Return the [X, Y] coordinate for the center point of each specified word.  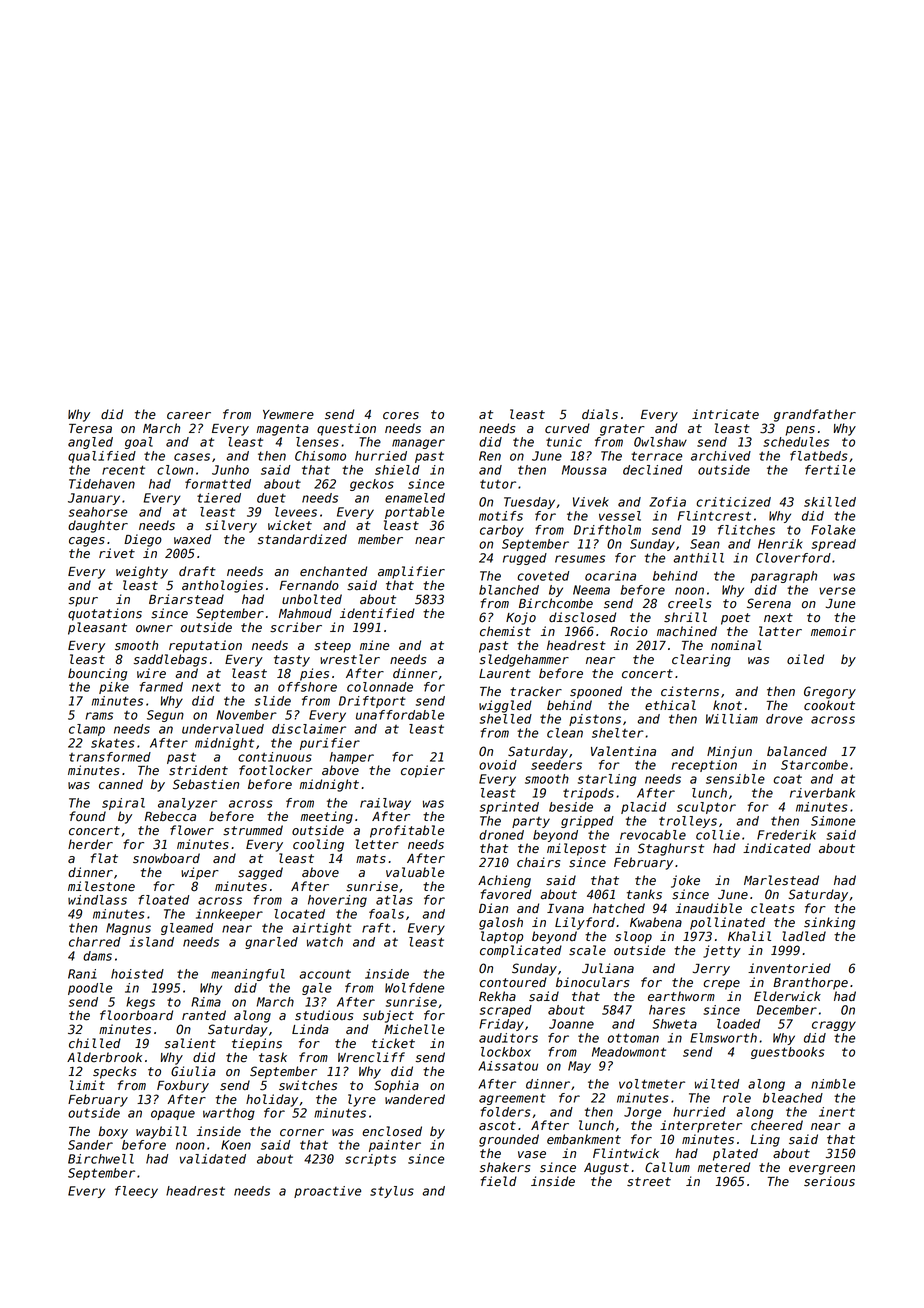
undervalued [223, 729]
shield [397, 470]
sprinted [509, 808]
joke [685, 881]
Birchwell [101, 1159]
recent [123, 470]
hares [667, 1010]
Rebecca [170, 816]
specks [114, 1072]
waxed [192, 539]
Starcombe [814, 765]
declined [653, 470]
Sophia [396, 1086]
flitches [746, 530]
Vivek [591, 502]
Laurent [505, 674]
